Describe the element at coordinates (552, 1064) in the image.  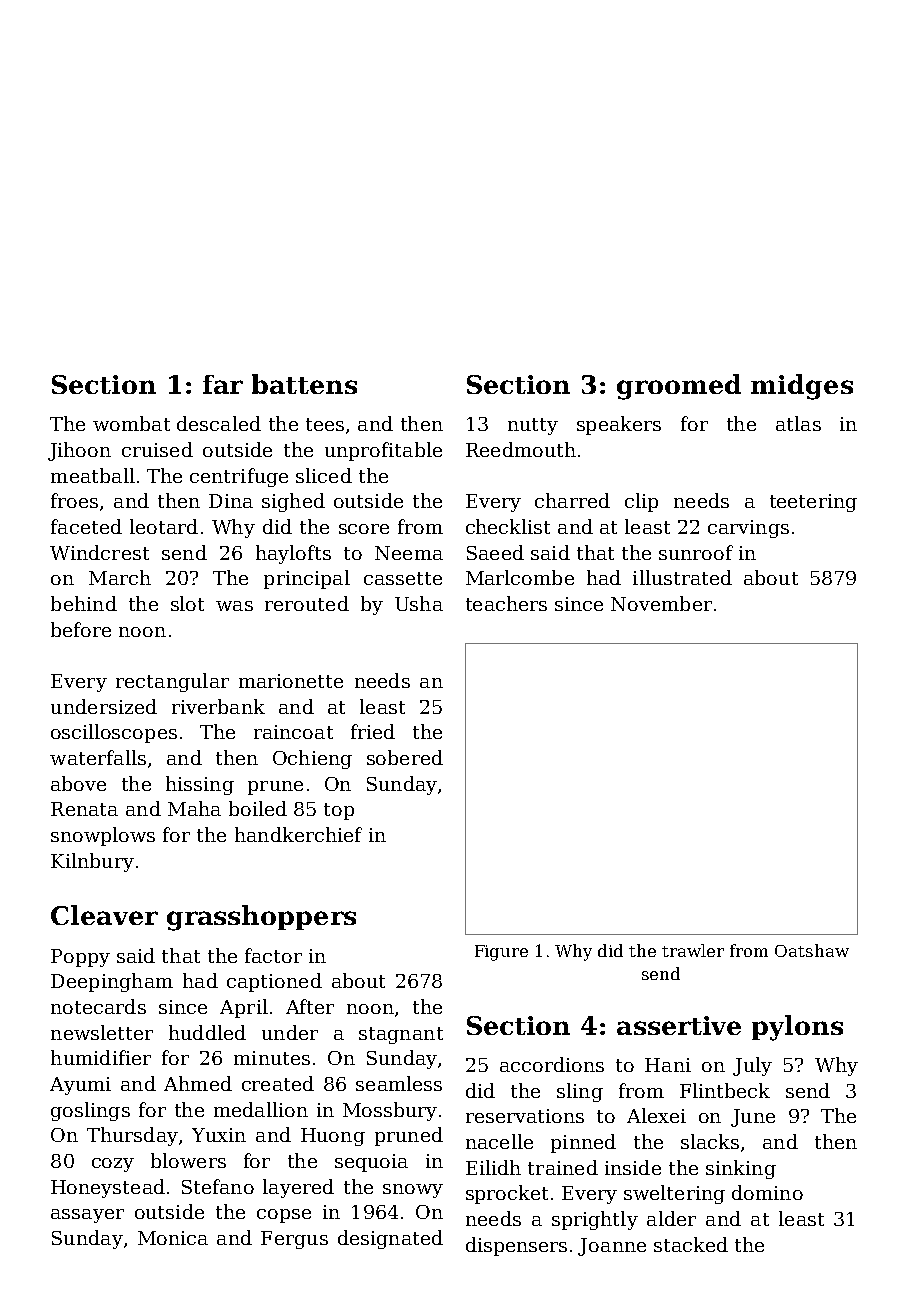
I see `accordions` at that location.
